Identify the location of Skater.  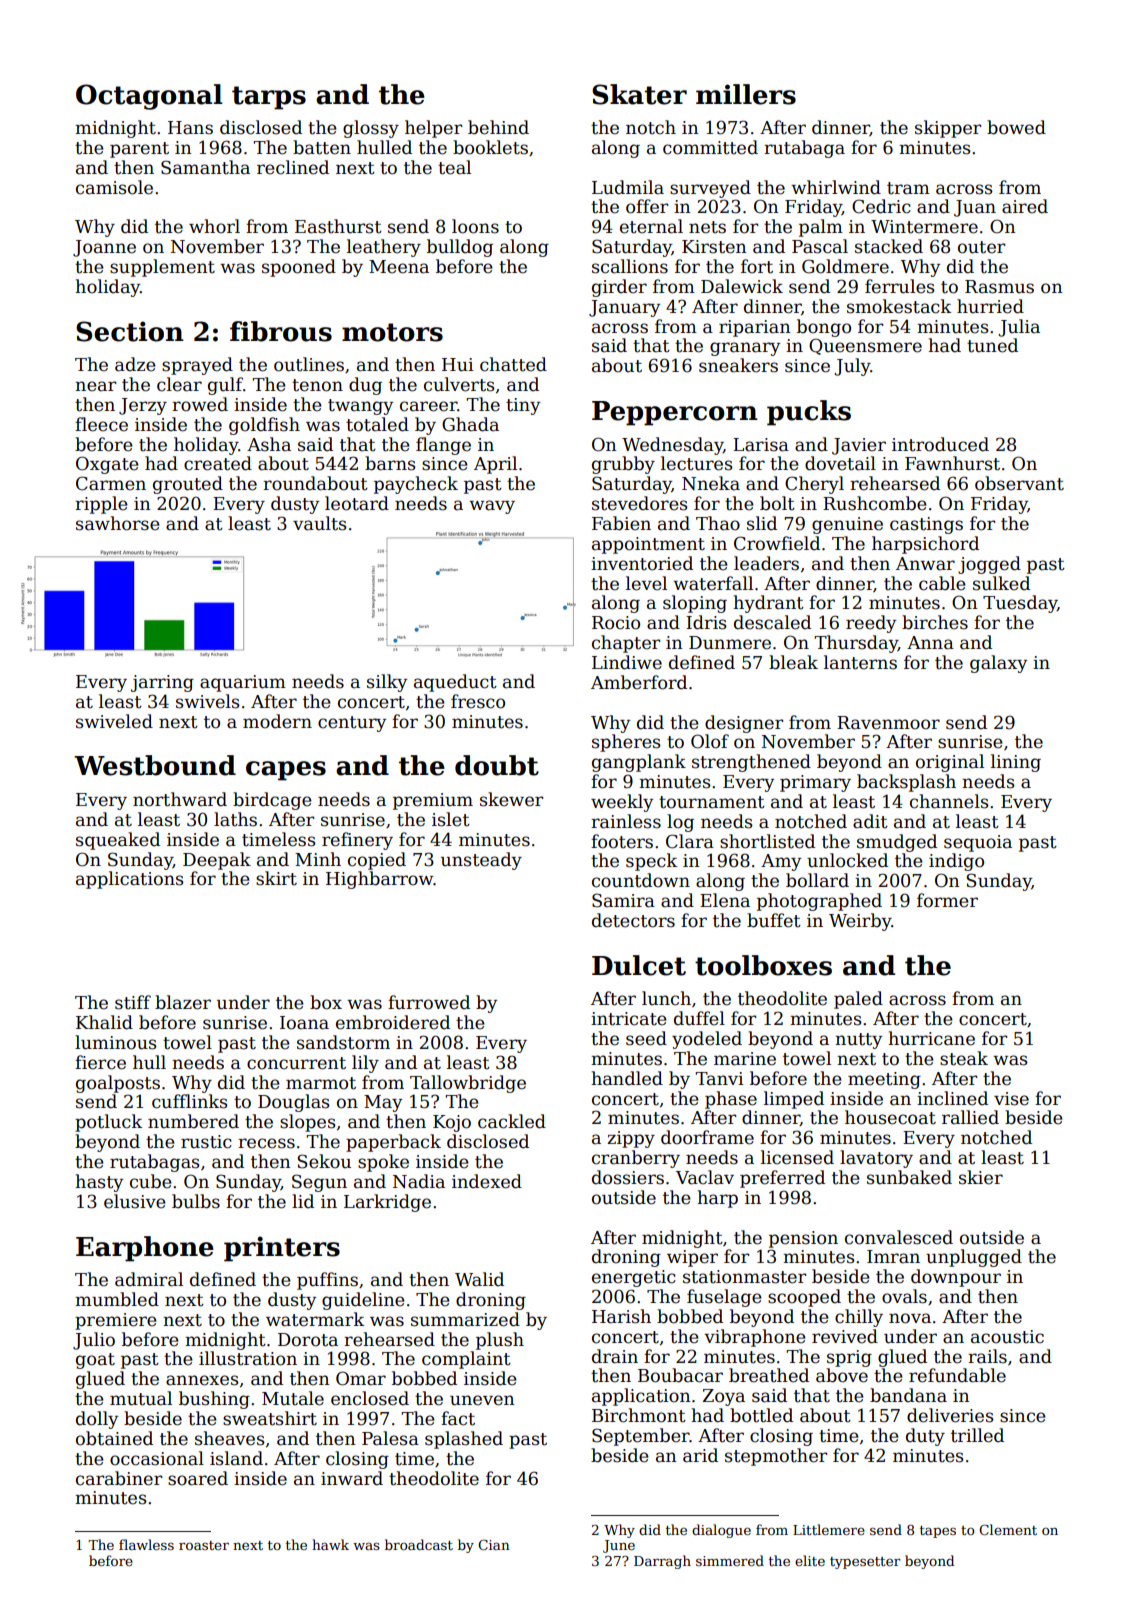
(639, 94).
